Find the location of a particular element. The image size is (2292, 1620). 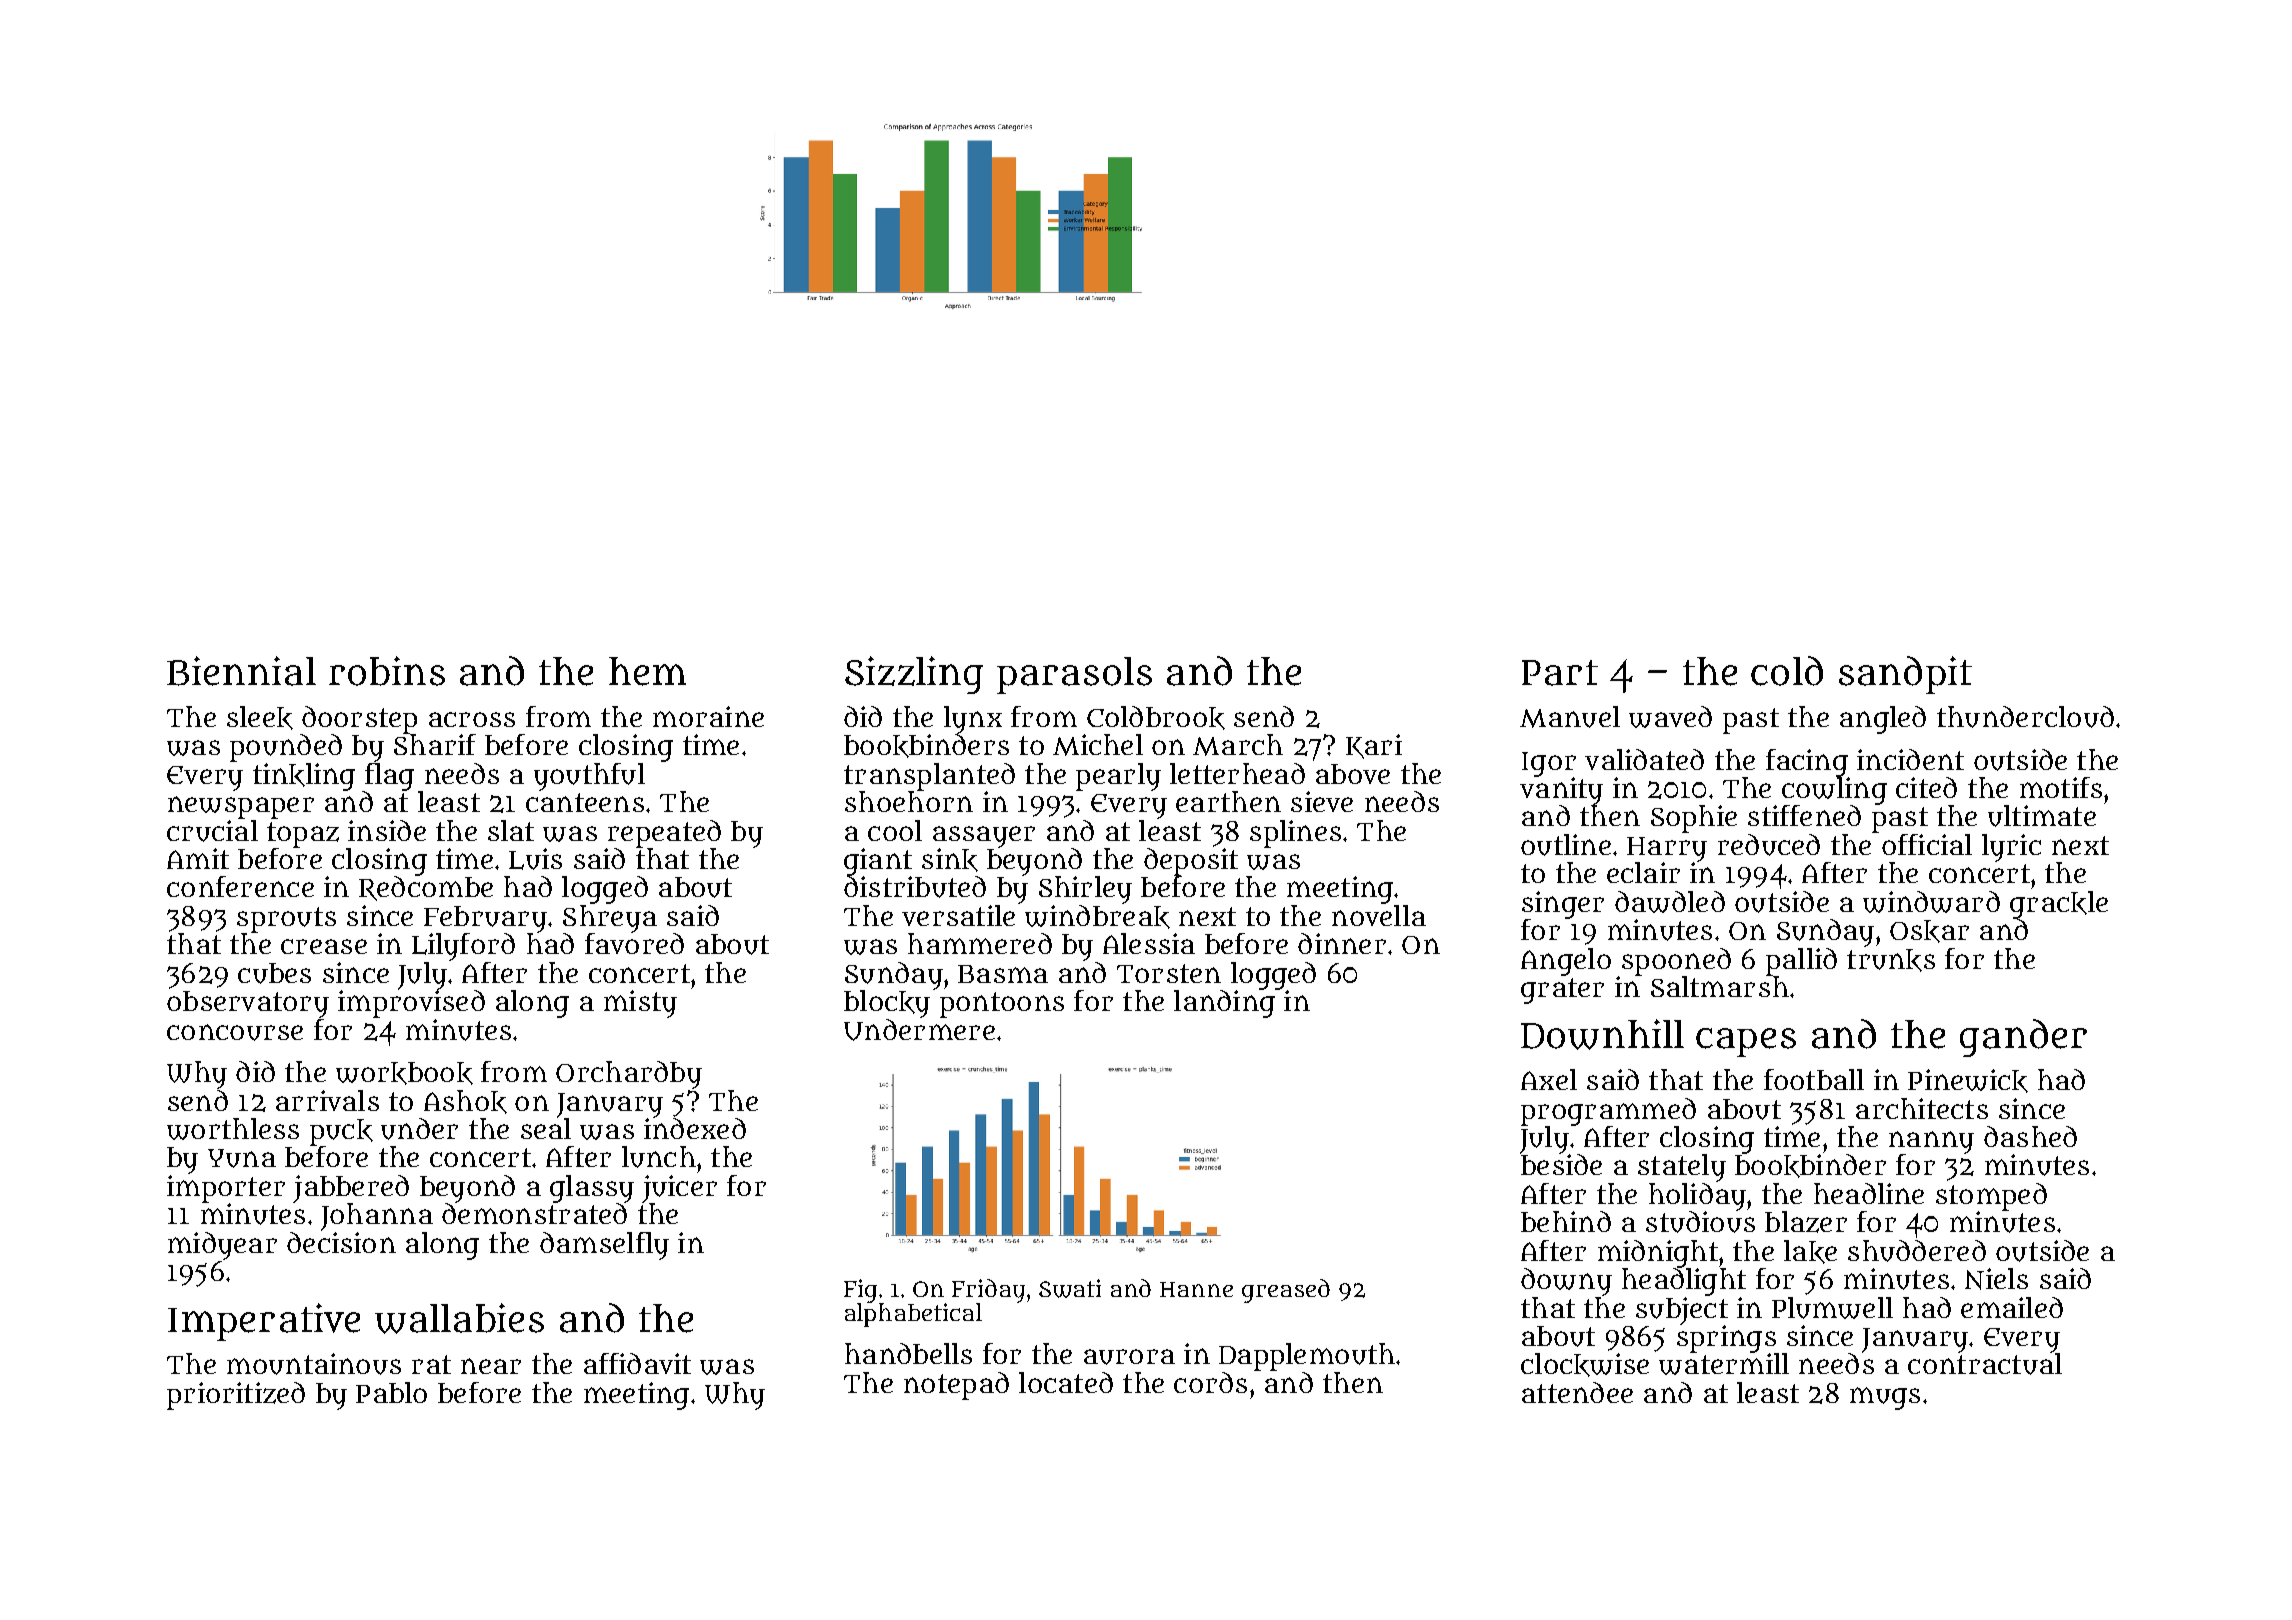

mugs is located at coordinates (1885, 1398).
